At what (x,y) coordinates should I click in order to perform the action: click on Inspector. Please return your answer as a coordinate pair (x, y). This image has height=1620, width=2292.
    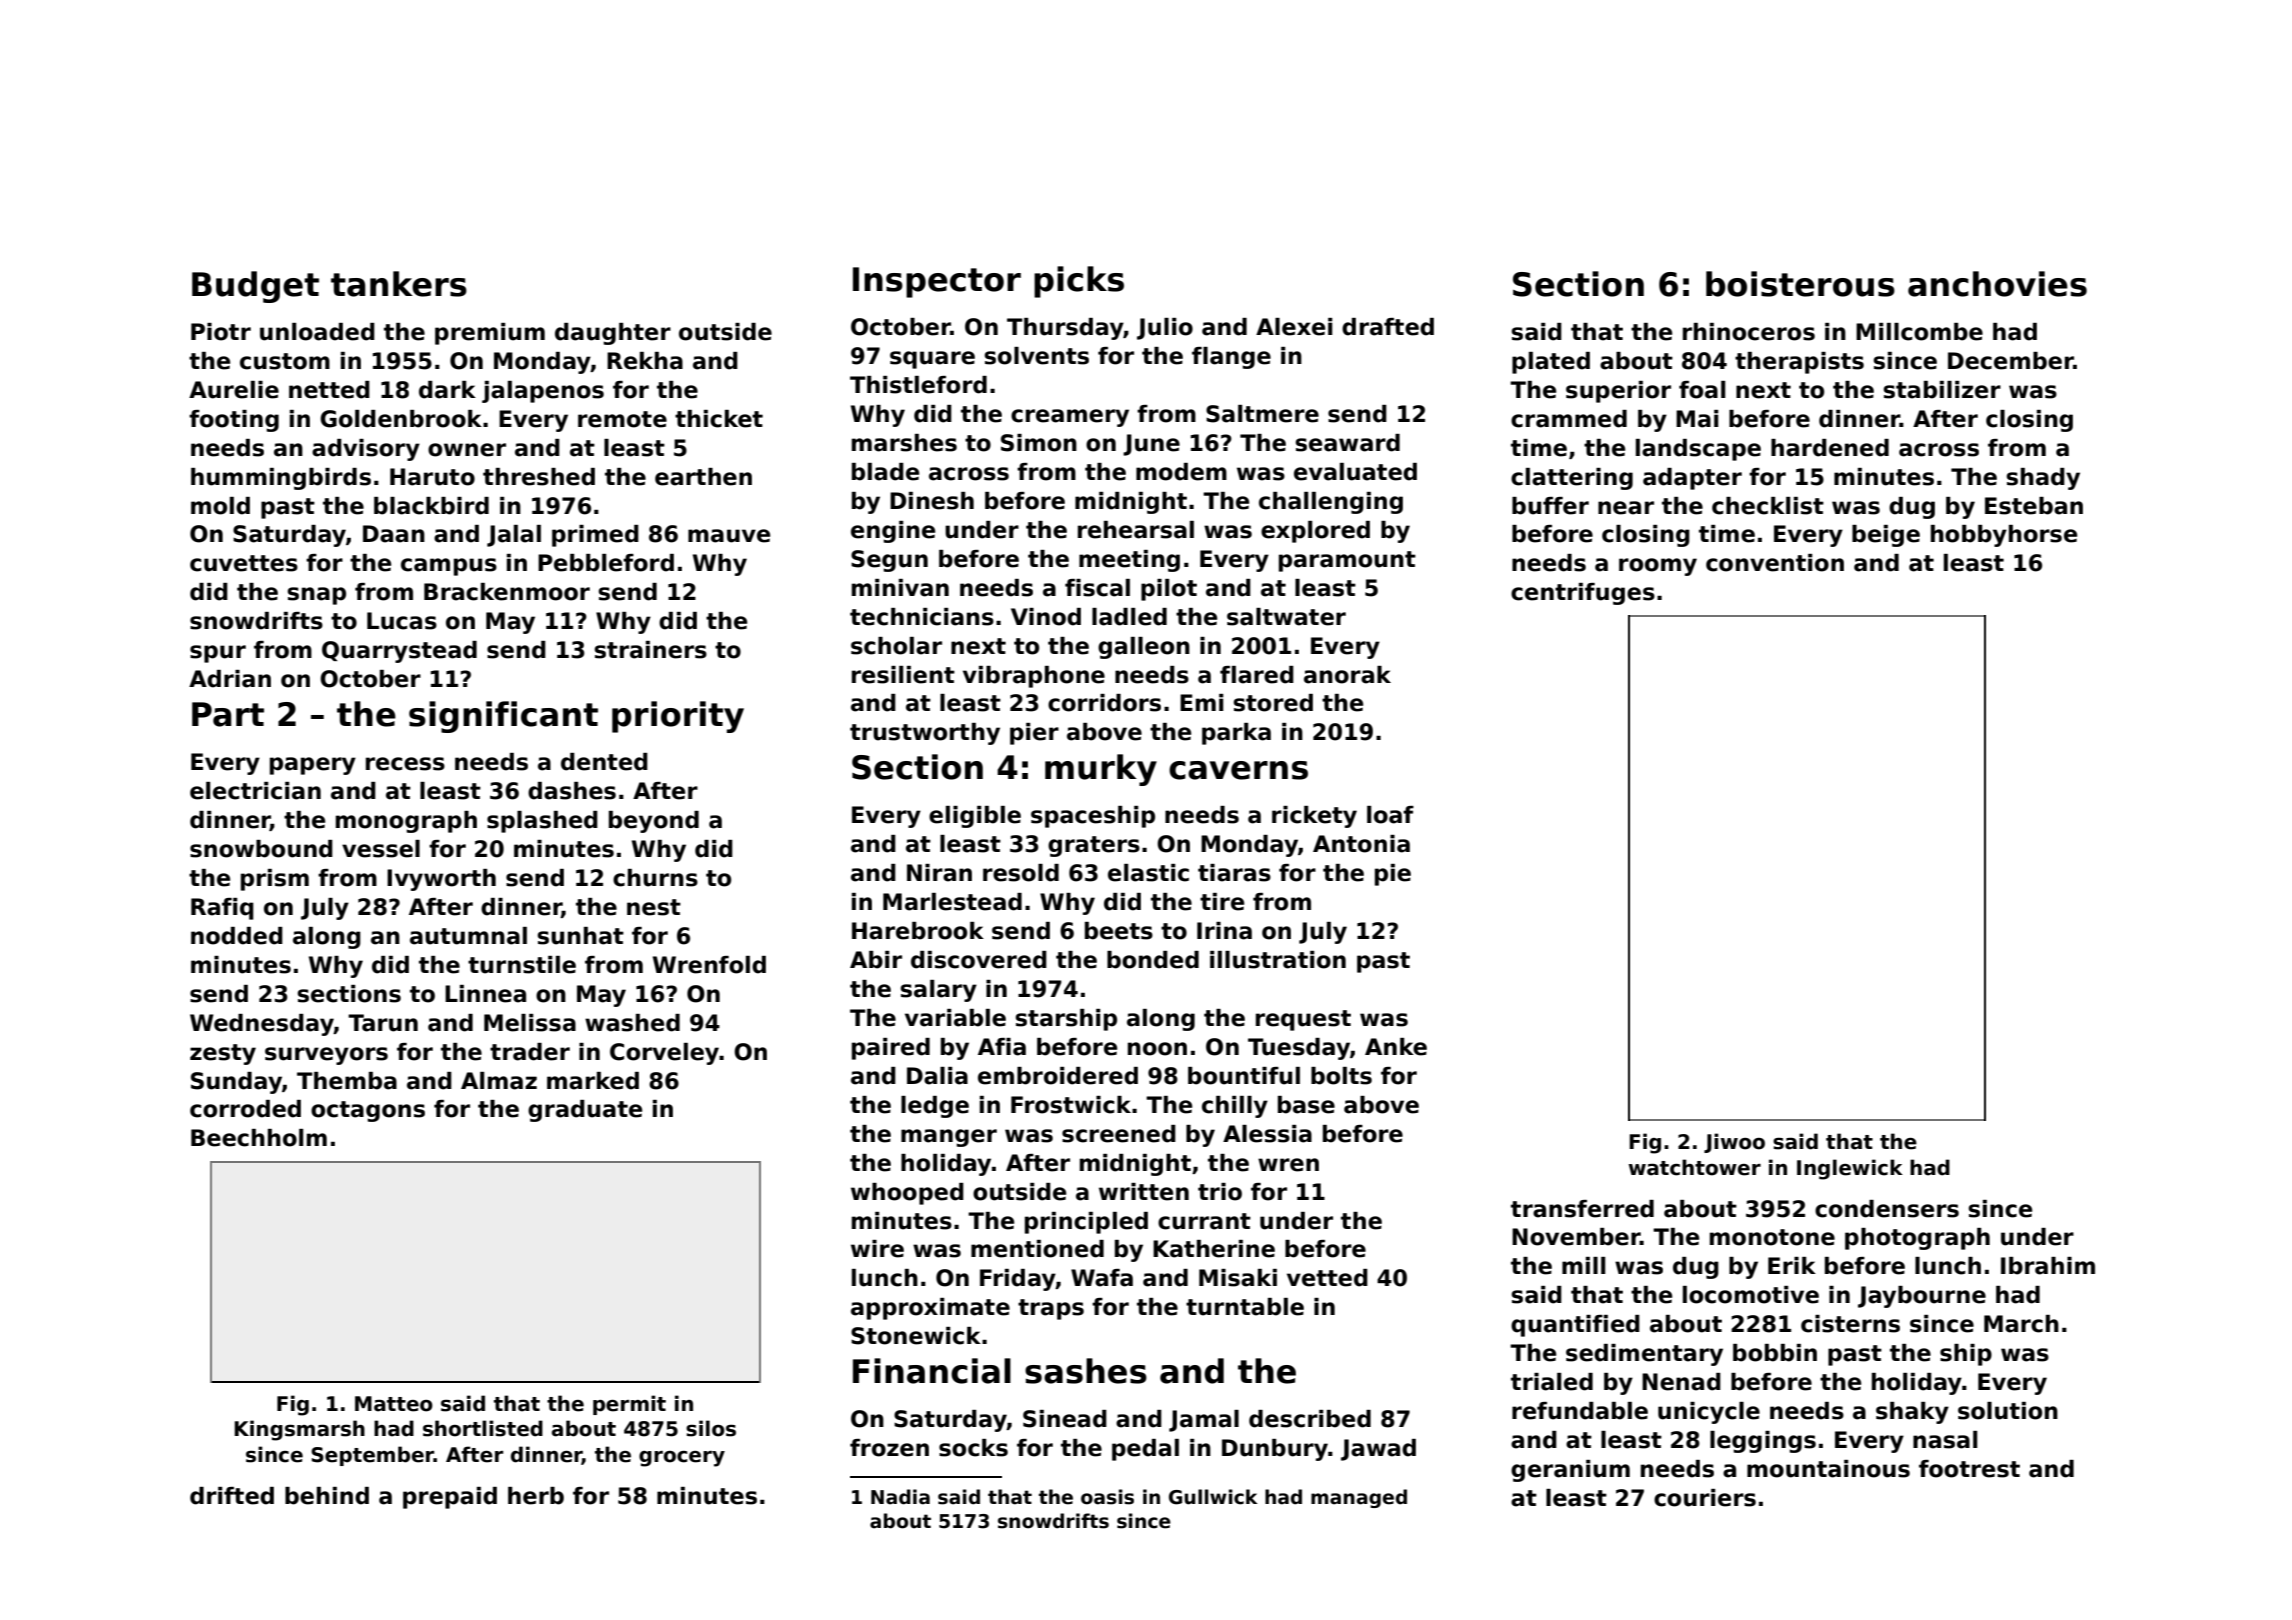
    Looking at the image, I should click on (937, 282).
